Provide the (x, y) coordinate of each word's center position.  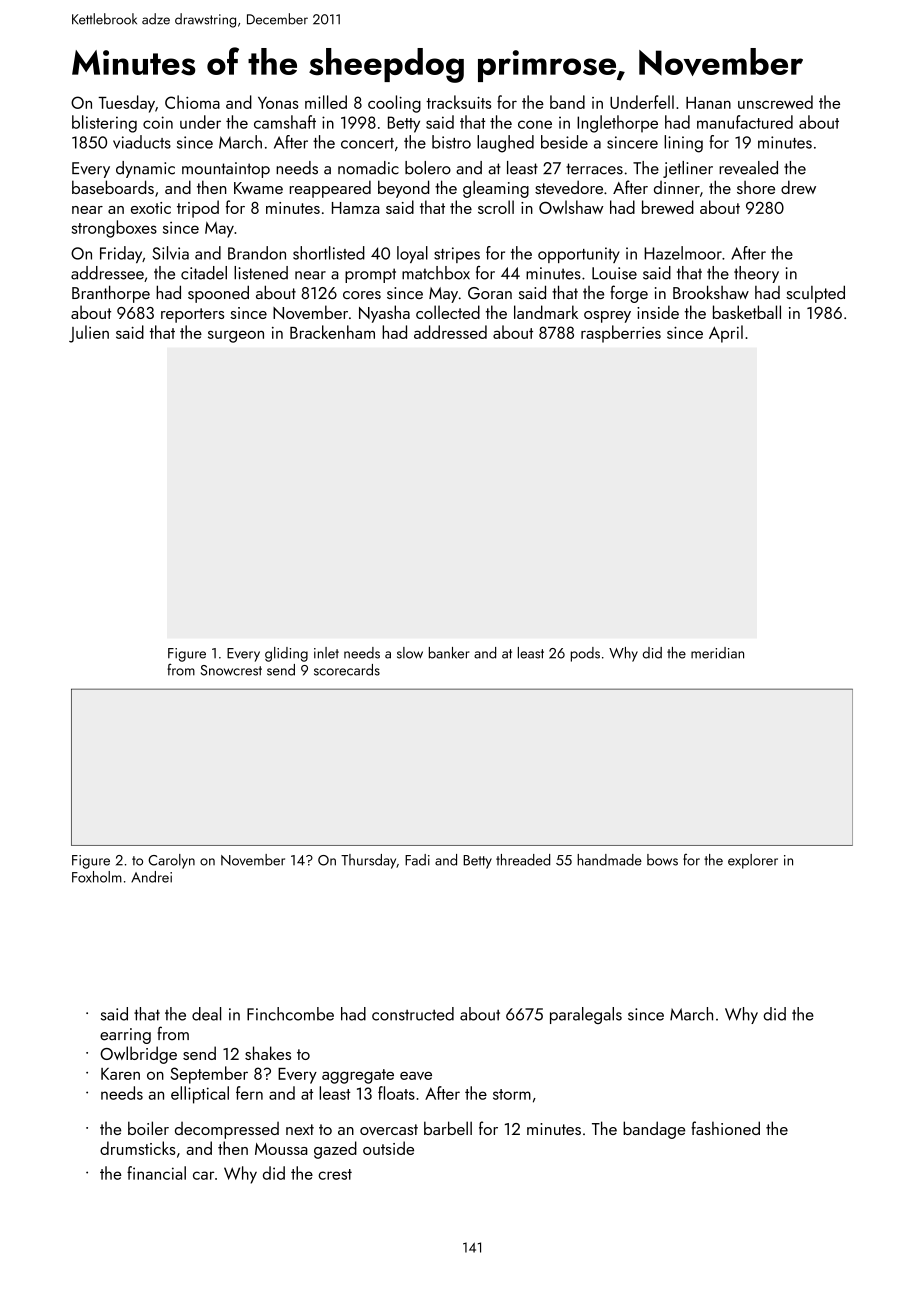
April (726, 334)
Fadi (417, 860)
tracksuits (458, 102)
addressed (450, 332)
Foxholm (97, 877)
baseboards (113, 187)
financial (156, 1173)
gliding (286, 654)
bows (662, 860)
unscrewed (775, 102)
